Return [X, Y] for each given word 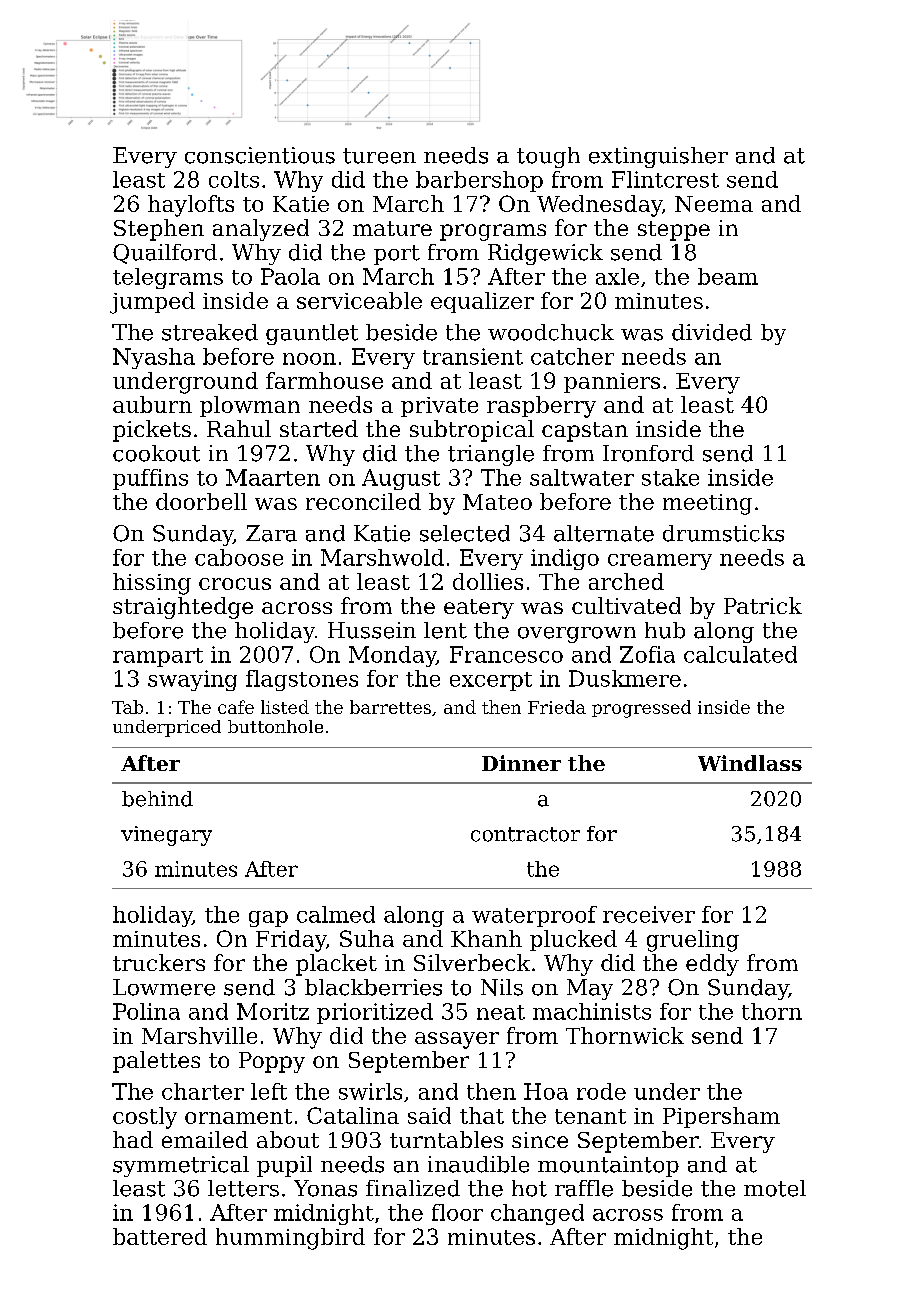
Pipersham [721, 1117]
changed [537, 1214]
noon [309, 359]
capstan [585, 432]
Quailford [165, 254]
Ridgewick [545, 254]
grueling [693, 941]
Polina [146, 1011]
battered [160, 1236]
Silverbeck [472, 962]
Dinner [521, 763]
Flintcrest [665, 179]
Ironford [648, 453]
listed [285, 707]
